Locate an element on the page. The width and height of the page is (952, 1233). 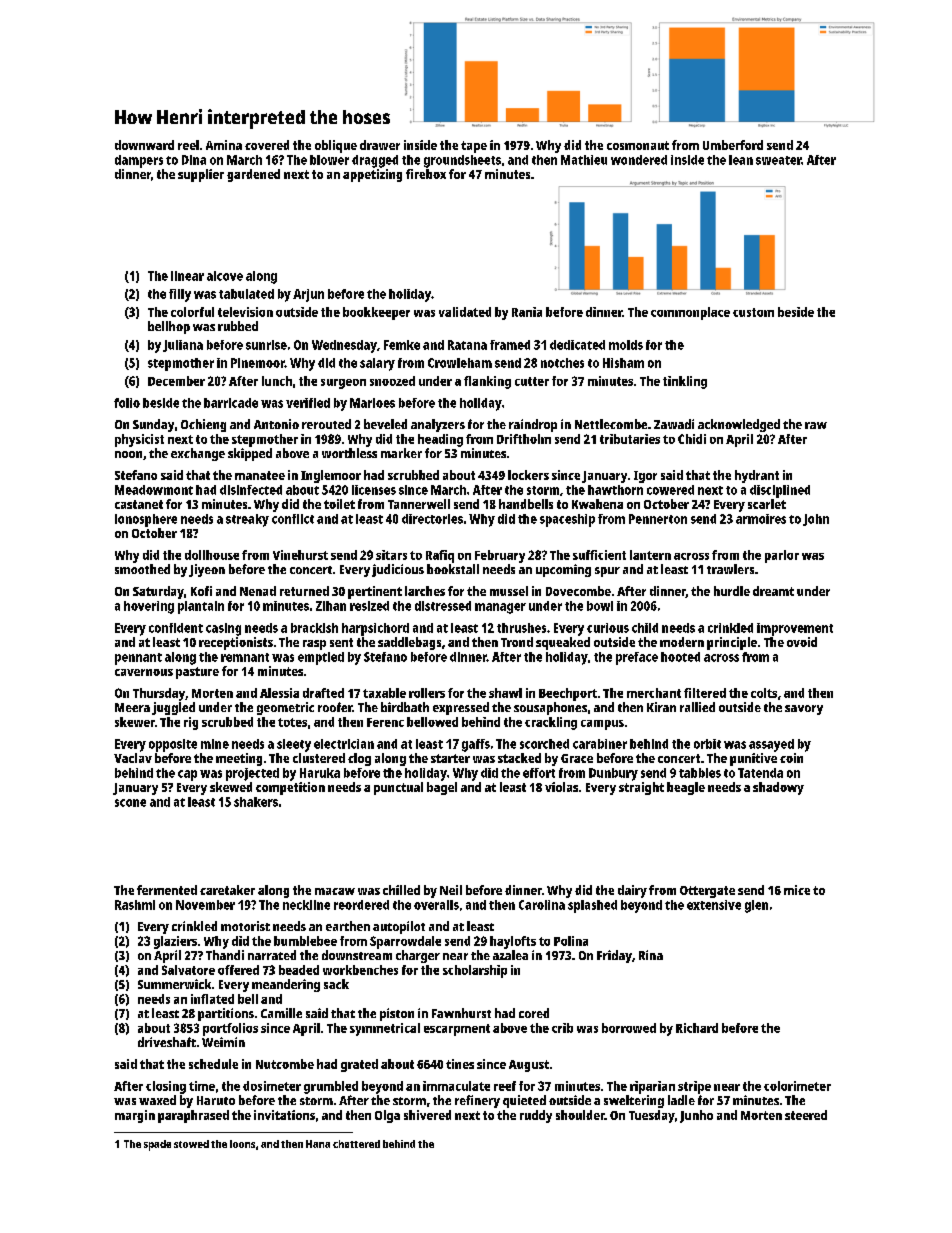
manager is located at coordinates (500, 608).
